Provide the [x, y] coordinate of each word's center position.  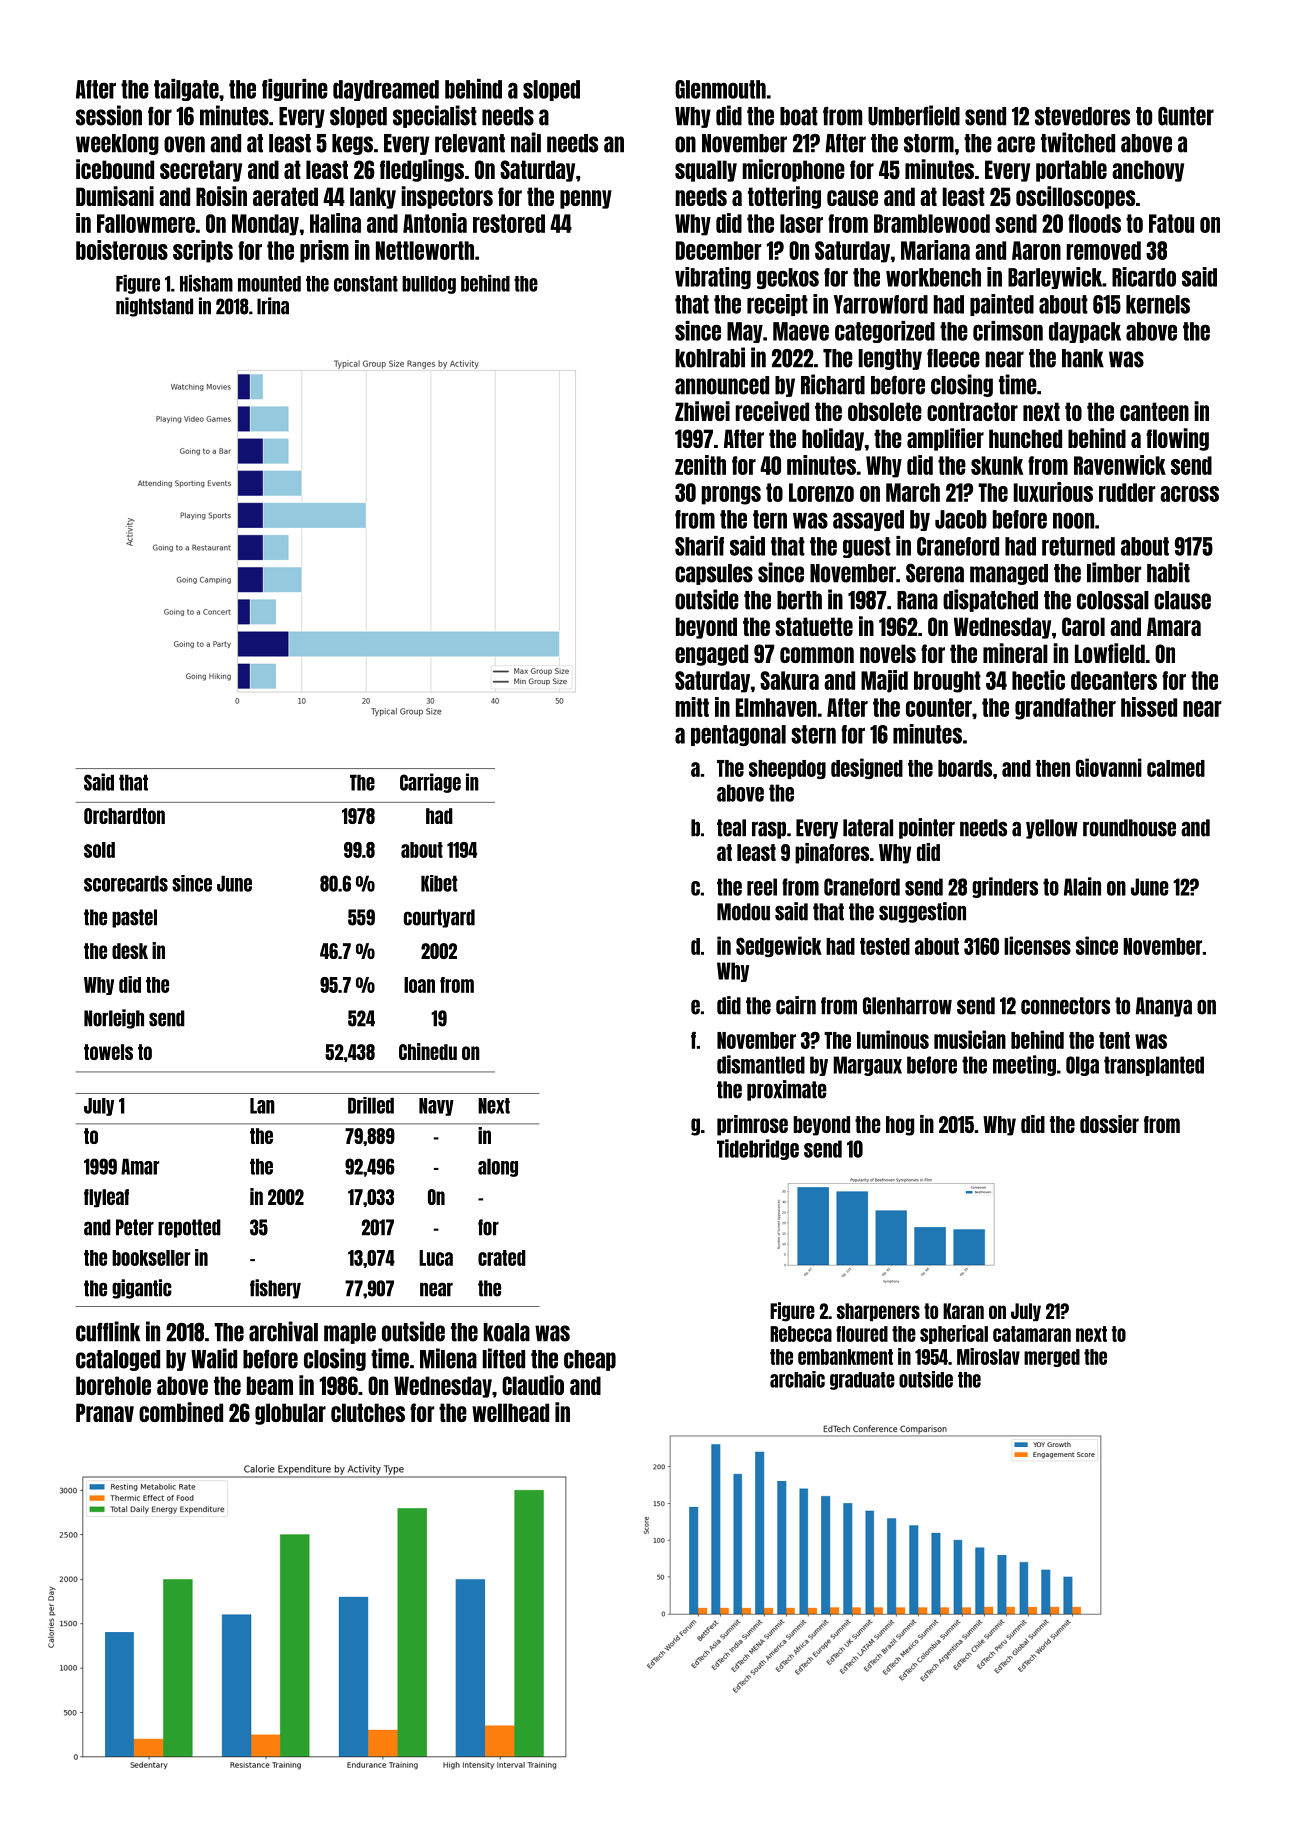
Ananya [1164, 1007]
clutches [368, 1412]
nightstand [154, 307]
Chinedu [428, 1051]
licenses [1037, 945]
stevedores [1082, 116]
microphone [793, 170]
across [1189, 494]
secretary [201, 171]
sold [99, 850]
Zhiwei [702, 411]
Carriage [430, 783]
